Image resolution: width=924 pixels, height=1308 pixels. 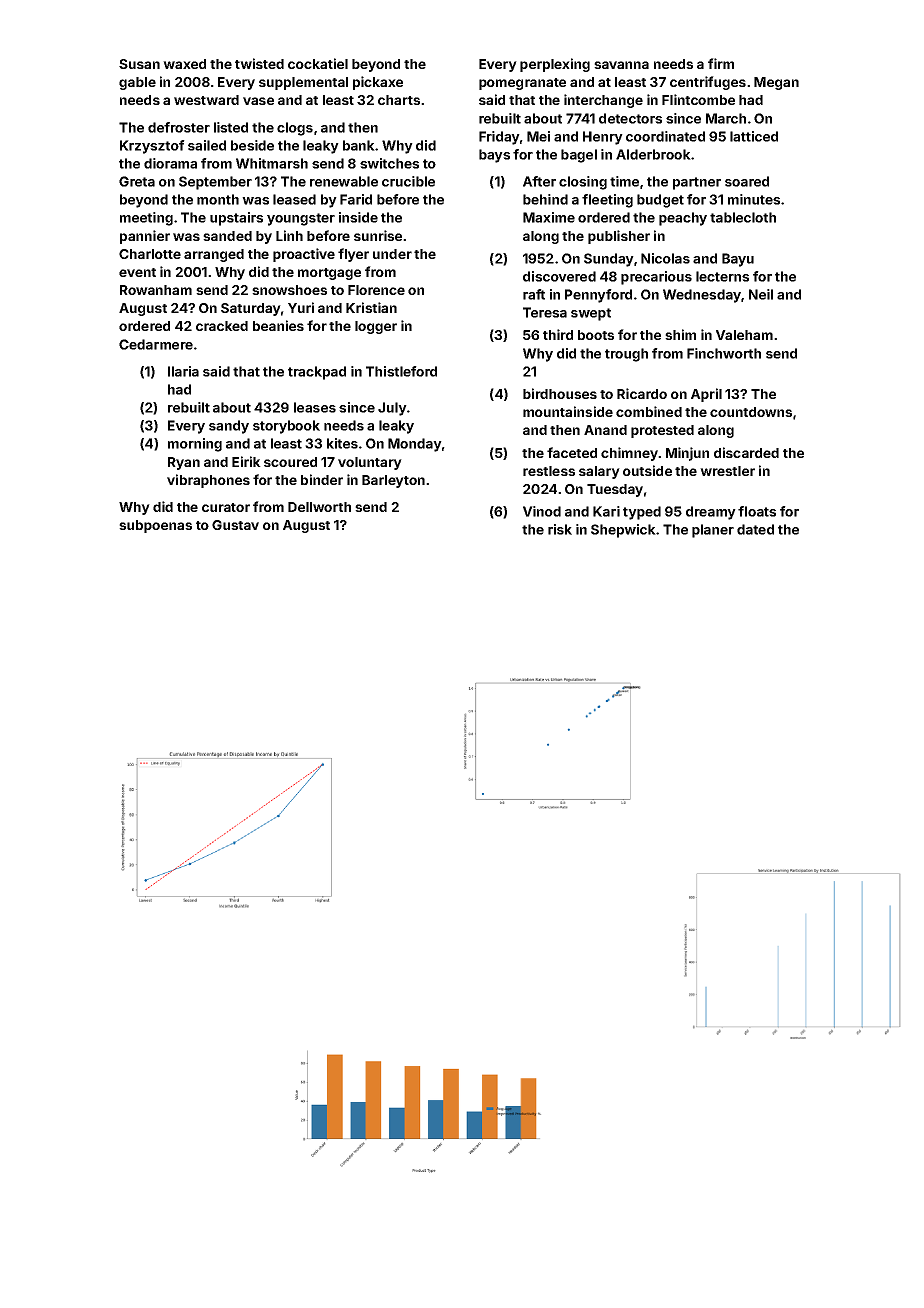 I want to click on Dellworth, so click(x=319, y=507).
